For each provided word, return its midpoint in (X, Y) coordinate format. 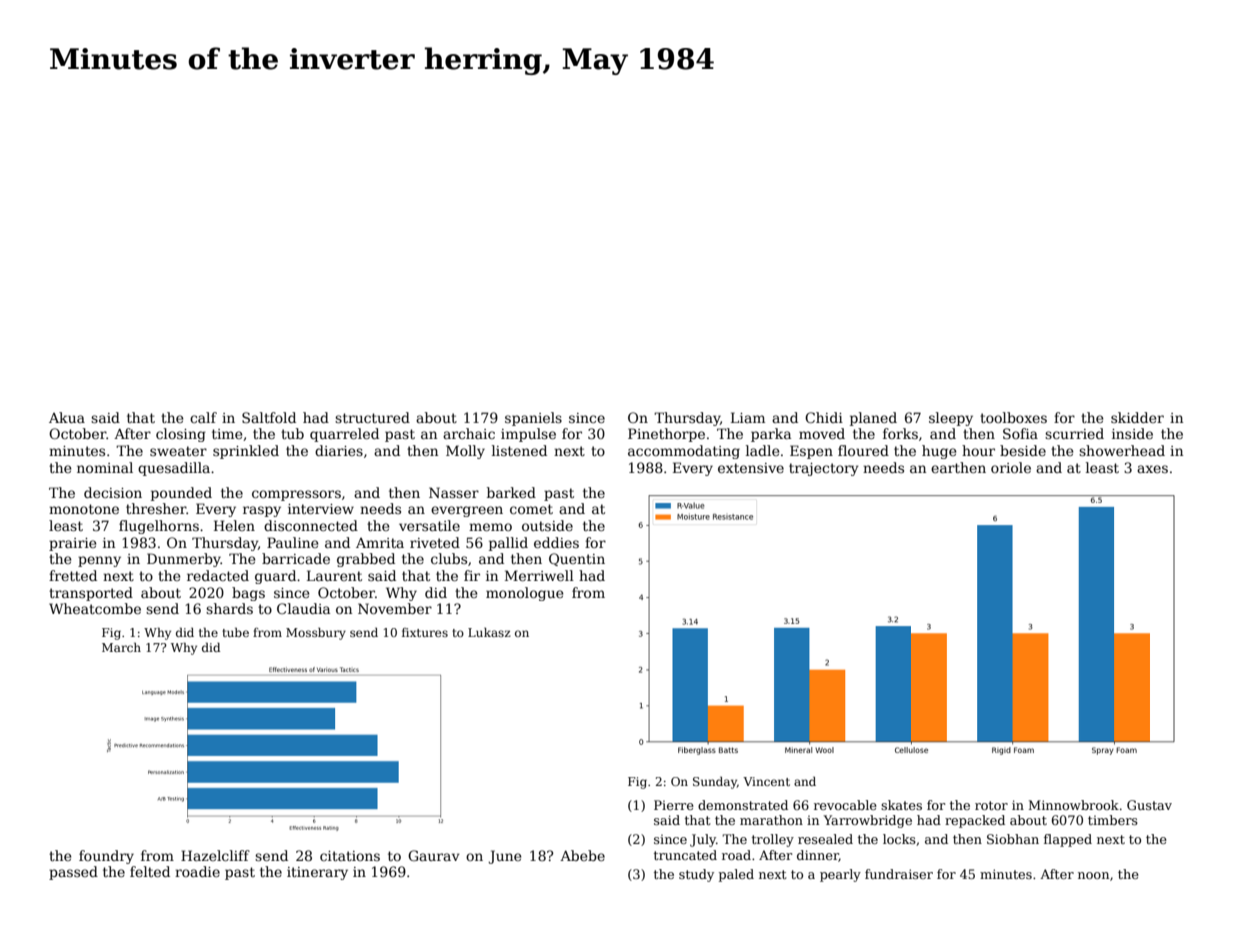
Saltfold (269, 417)
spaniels (533, 419)
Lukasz (489, 632)
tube (235, 632)
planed (873, 419)
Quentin (577, 559)
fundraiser (899, 874)
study (696, 875)
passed (73, 873)
